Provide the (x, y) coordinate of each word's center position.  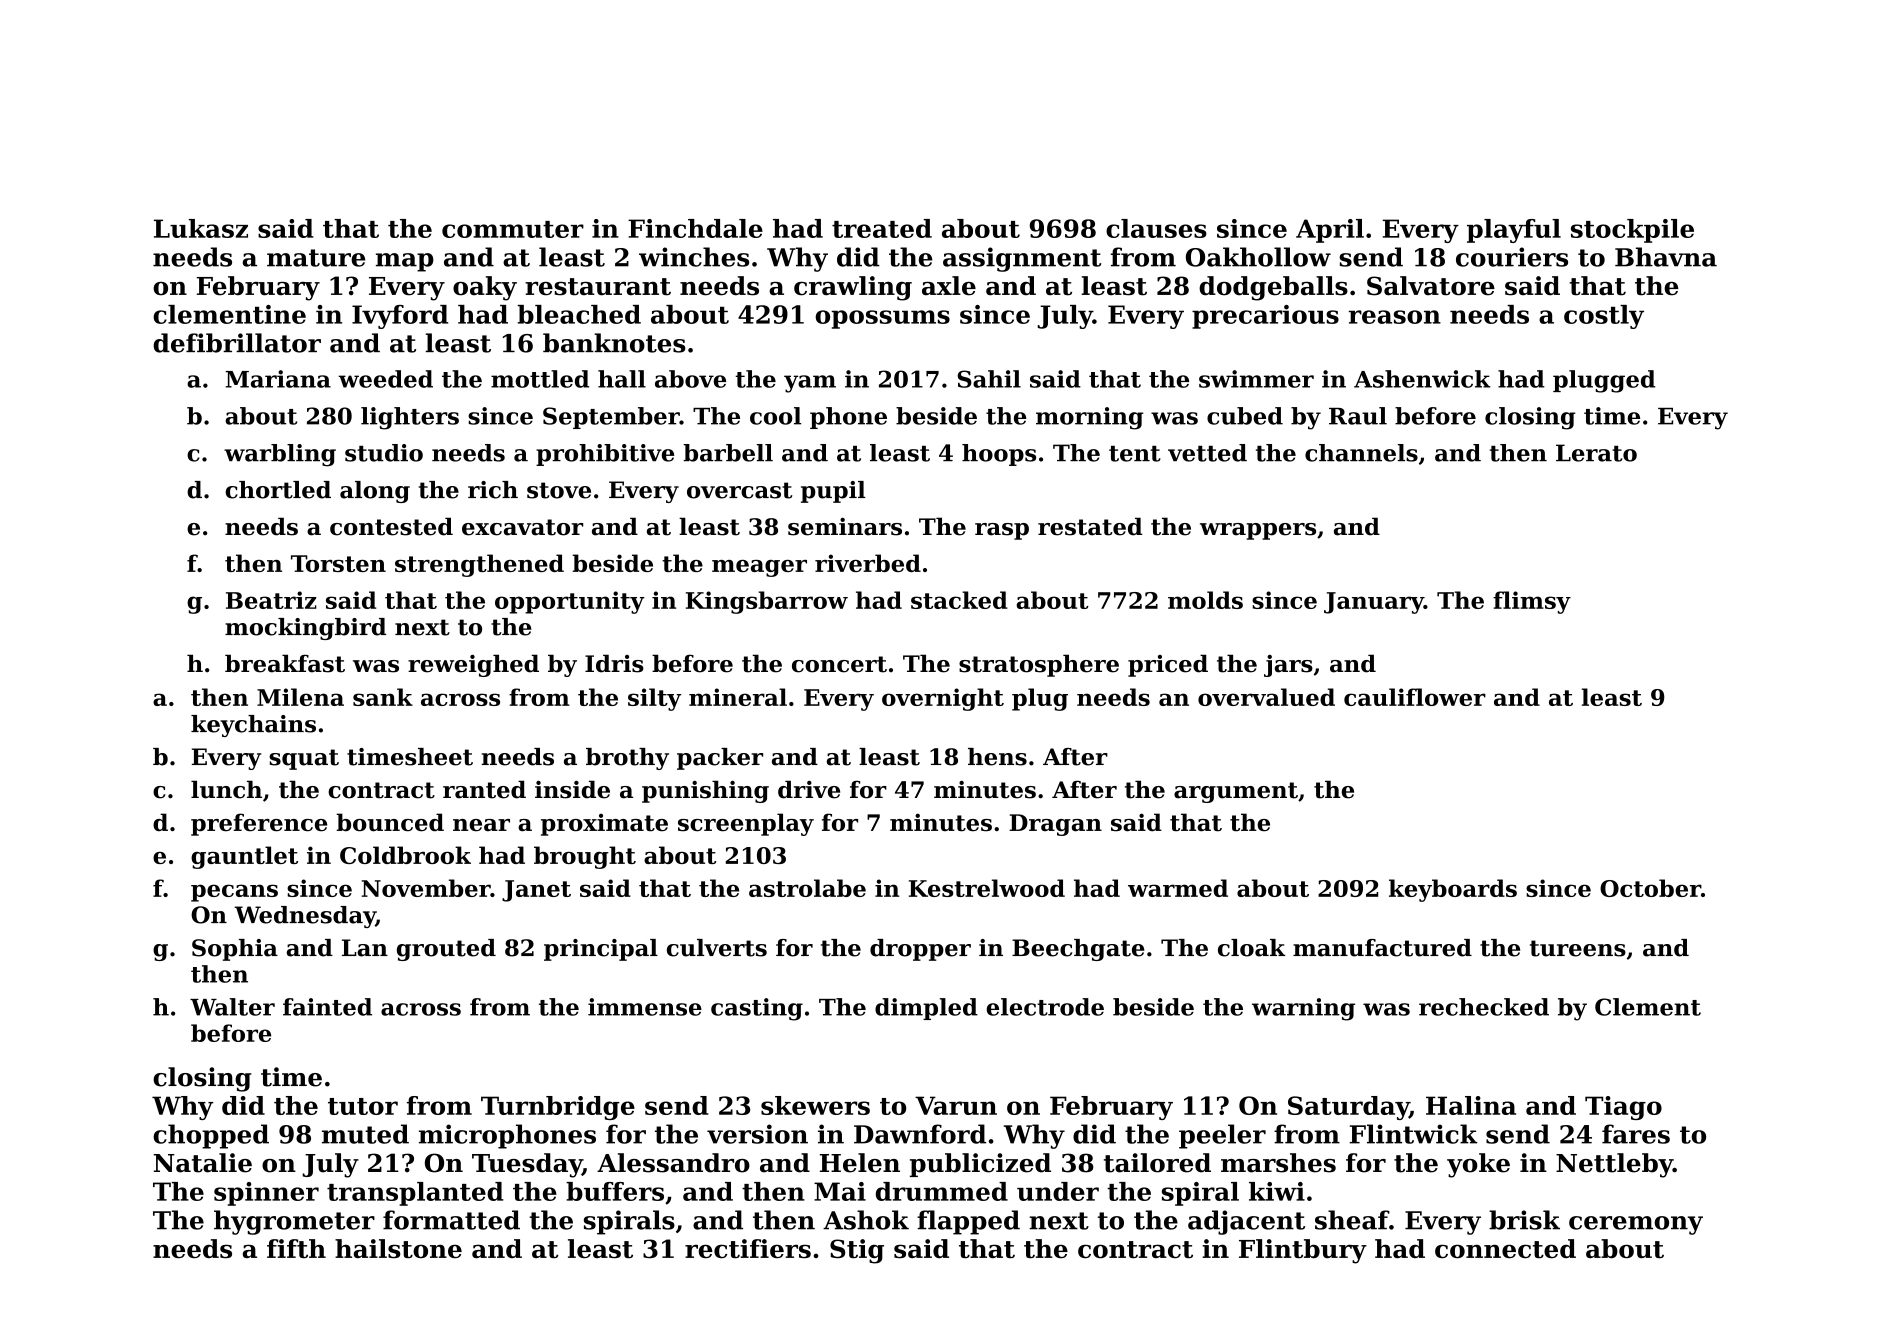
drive (809, 789)
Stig (857, 1251)
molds (1205, 600)
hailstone (398, 1248)
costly (1604, 317)
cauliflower (1415, 697)
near (481, 825)
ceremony (1636, 1225)
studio (384, 453)
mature (316, 258)
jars (1288, 666)
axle (949, 286)
